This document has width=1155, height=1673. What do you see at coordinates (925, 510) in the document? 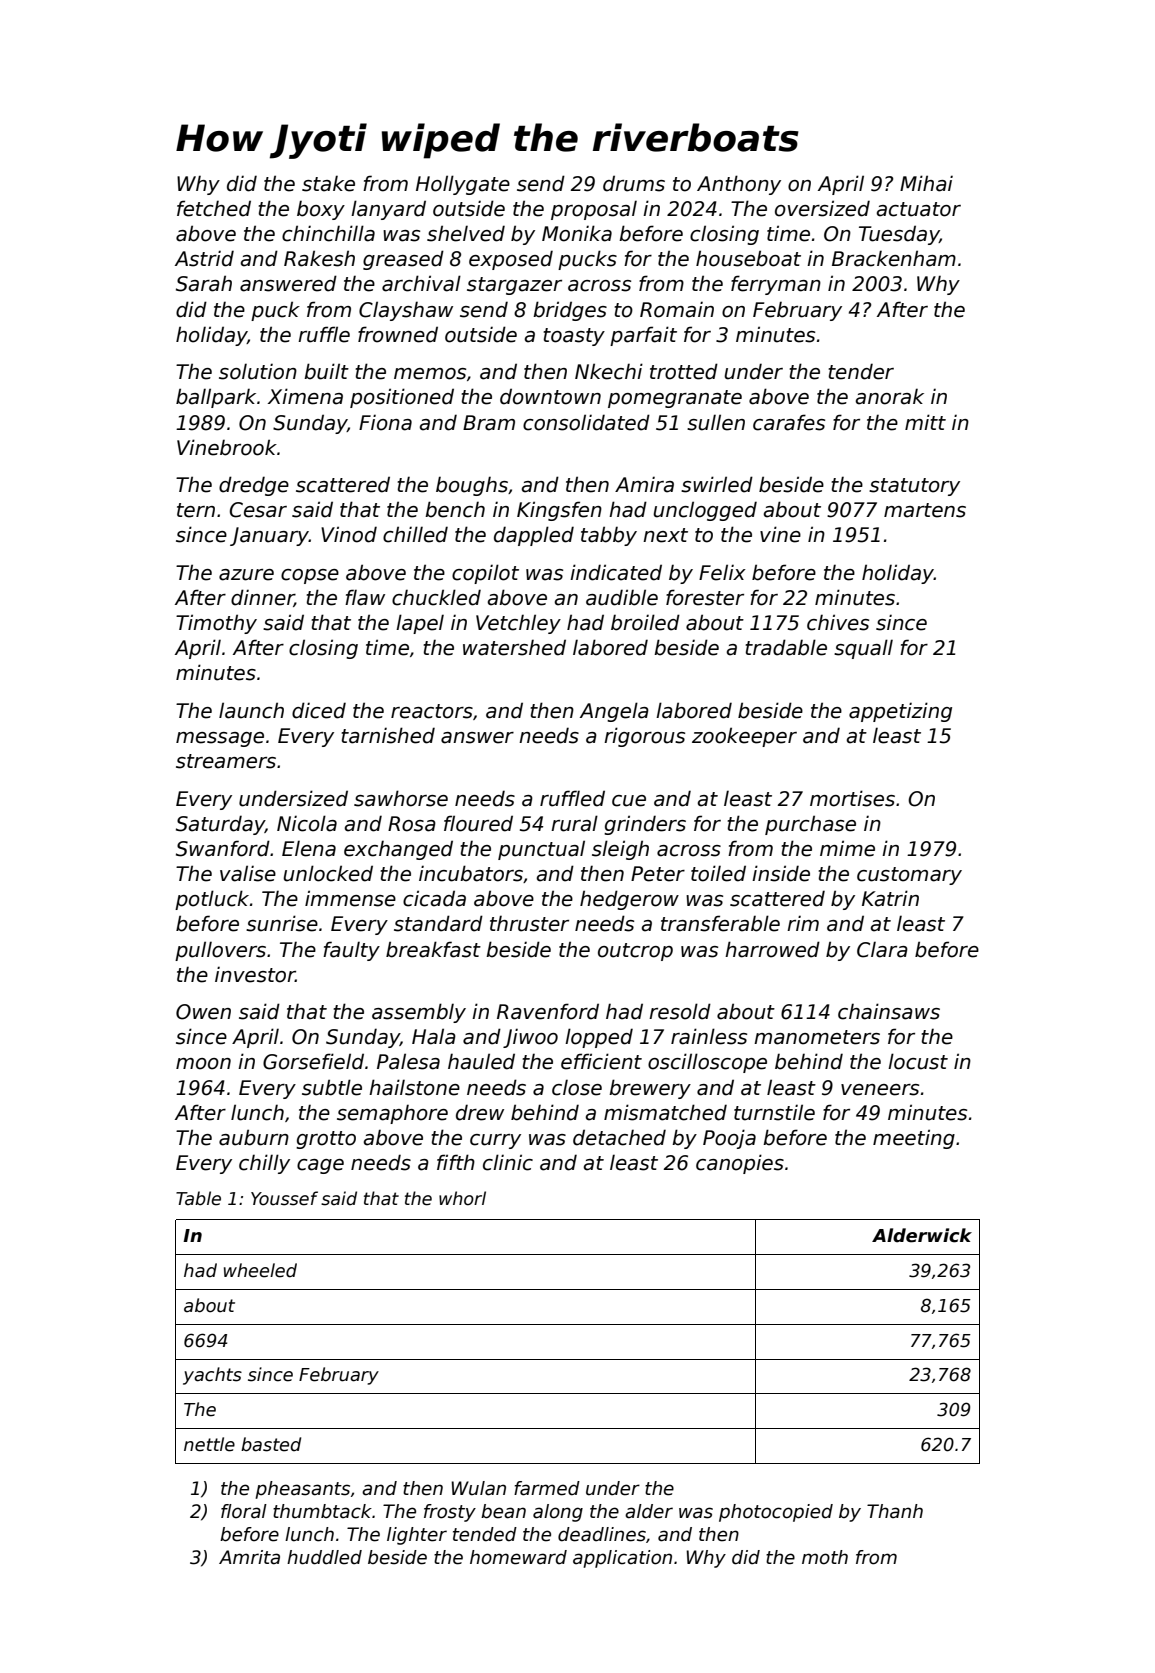
I see `martens` at bounding box center [925, 510].
